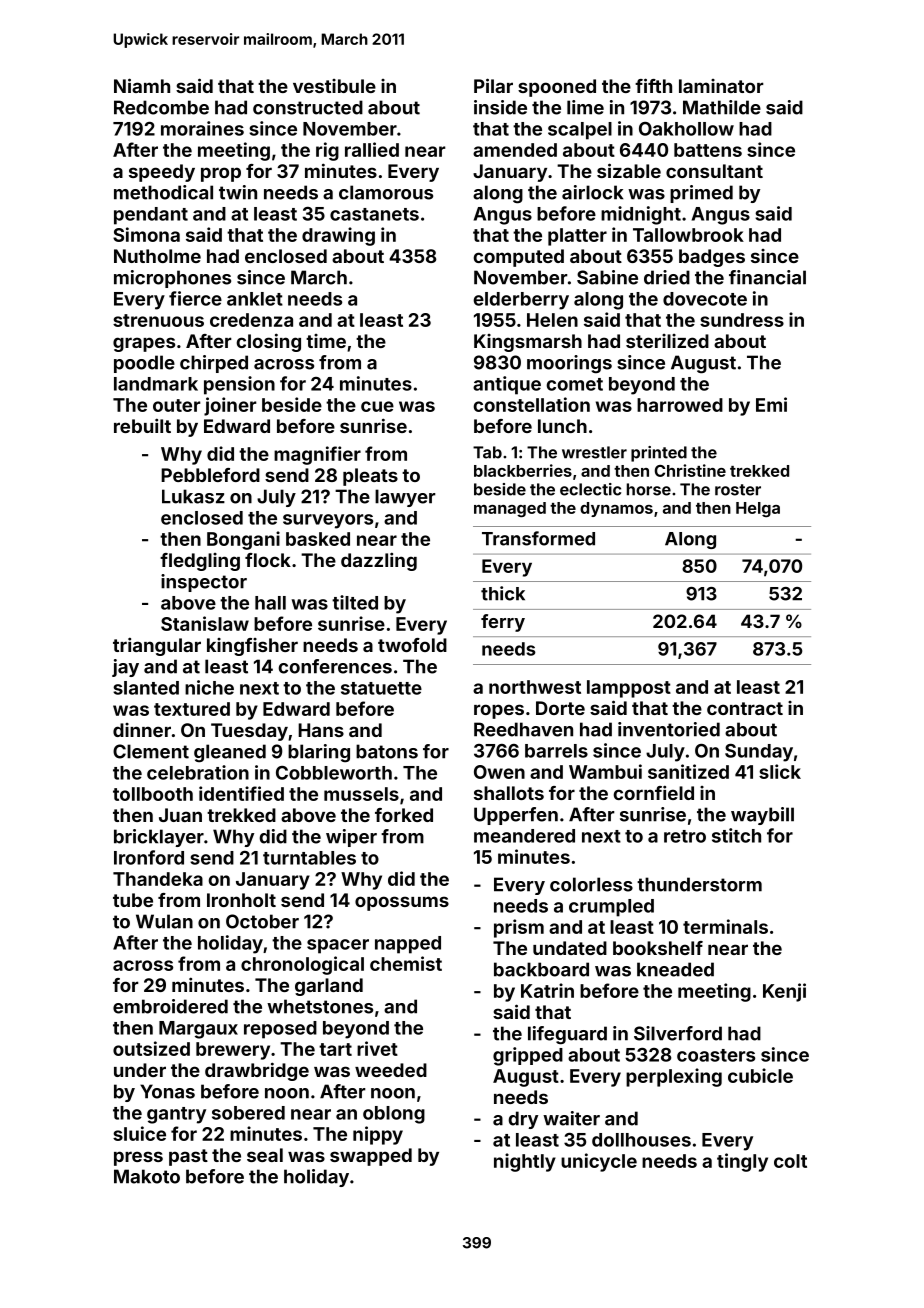  Describe the element at coordinates (654, 792) in the screenshot. I see `cornfield` at that location.
